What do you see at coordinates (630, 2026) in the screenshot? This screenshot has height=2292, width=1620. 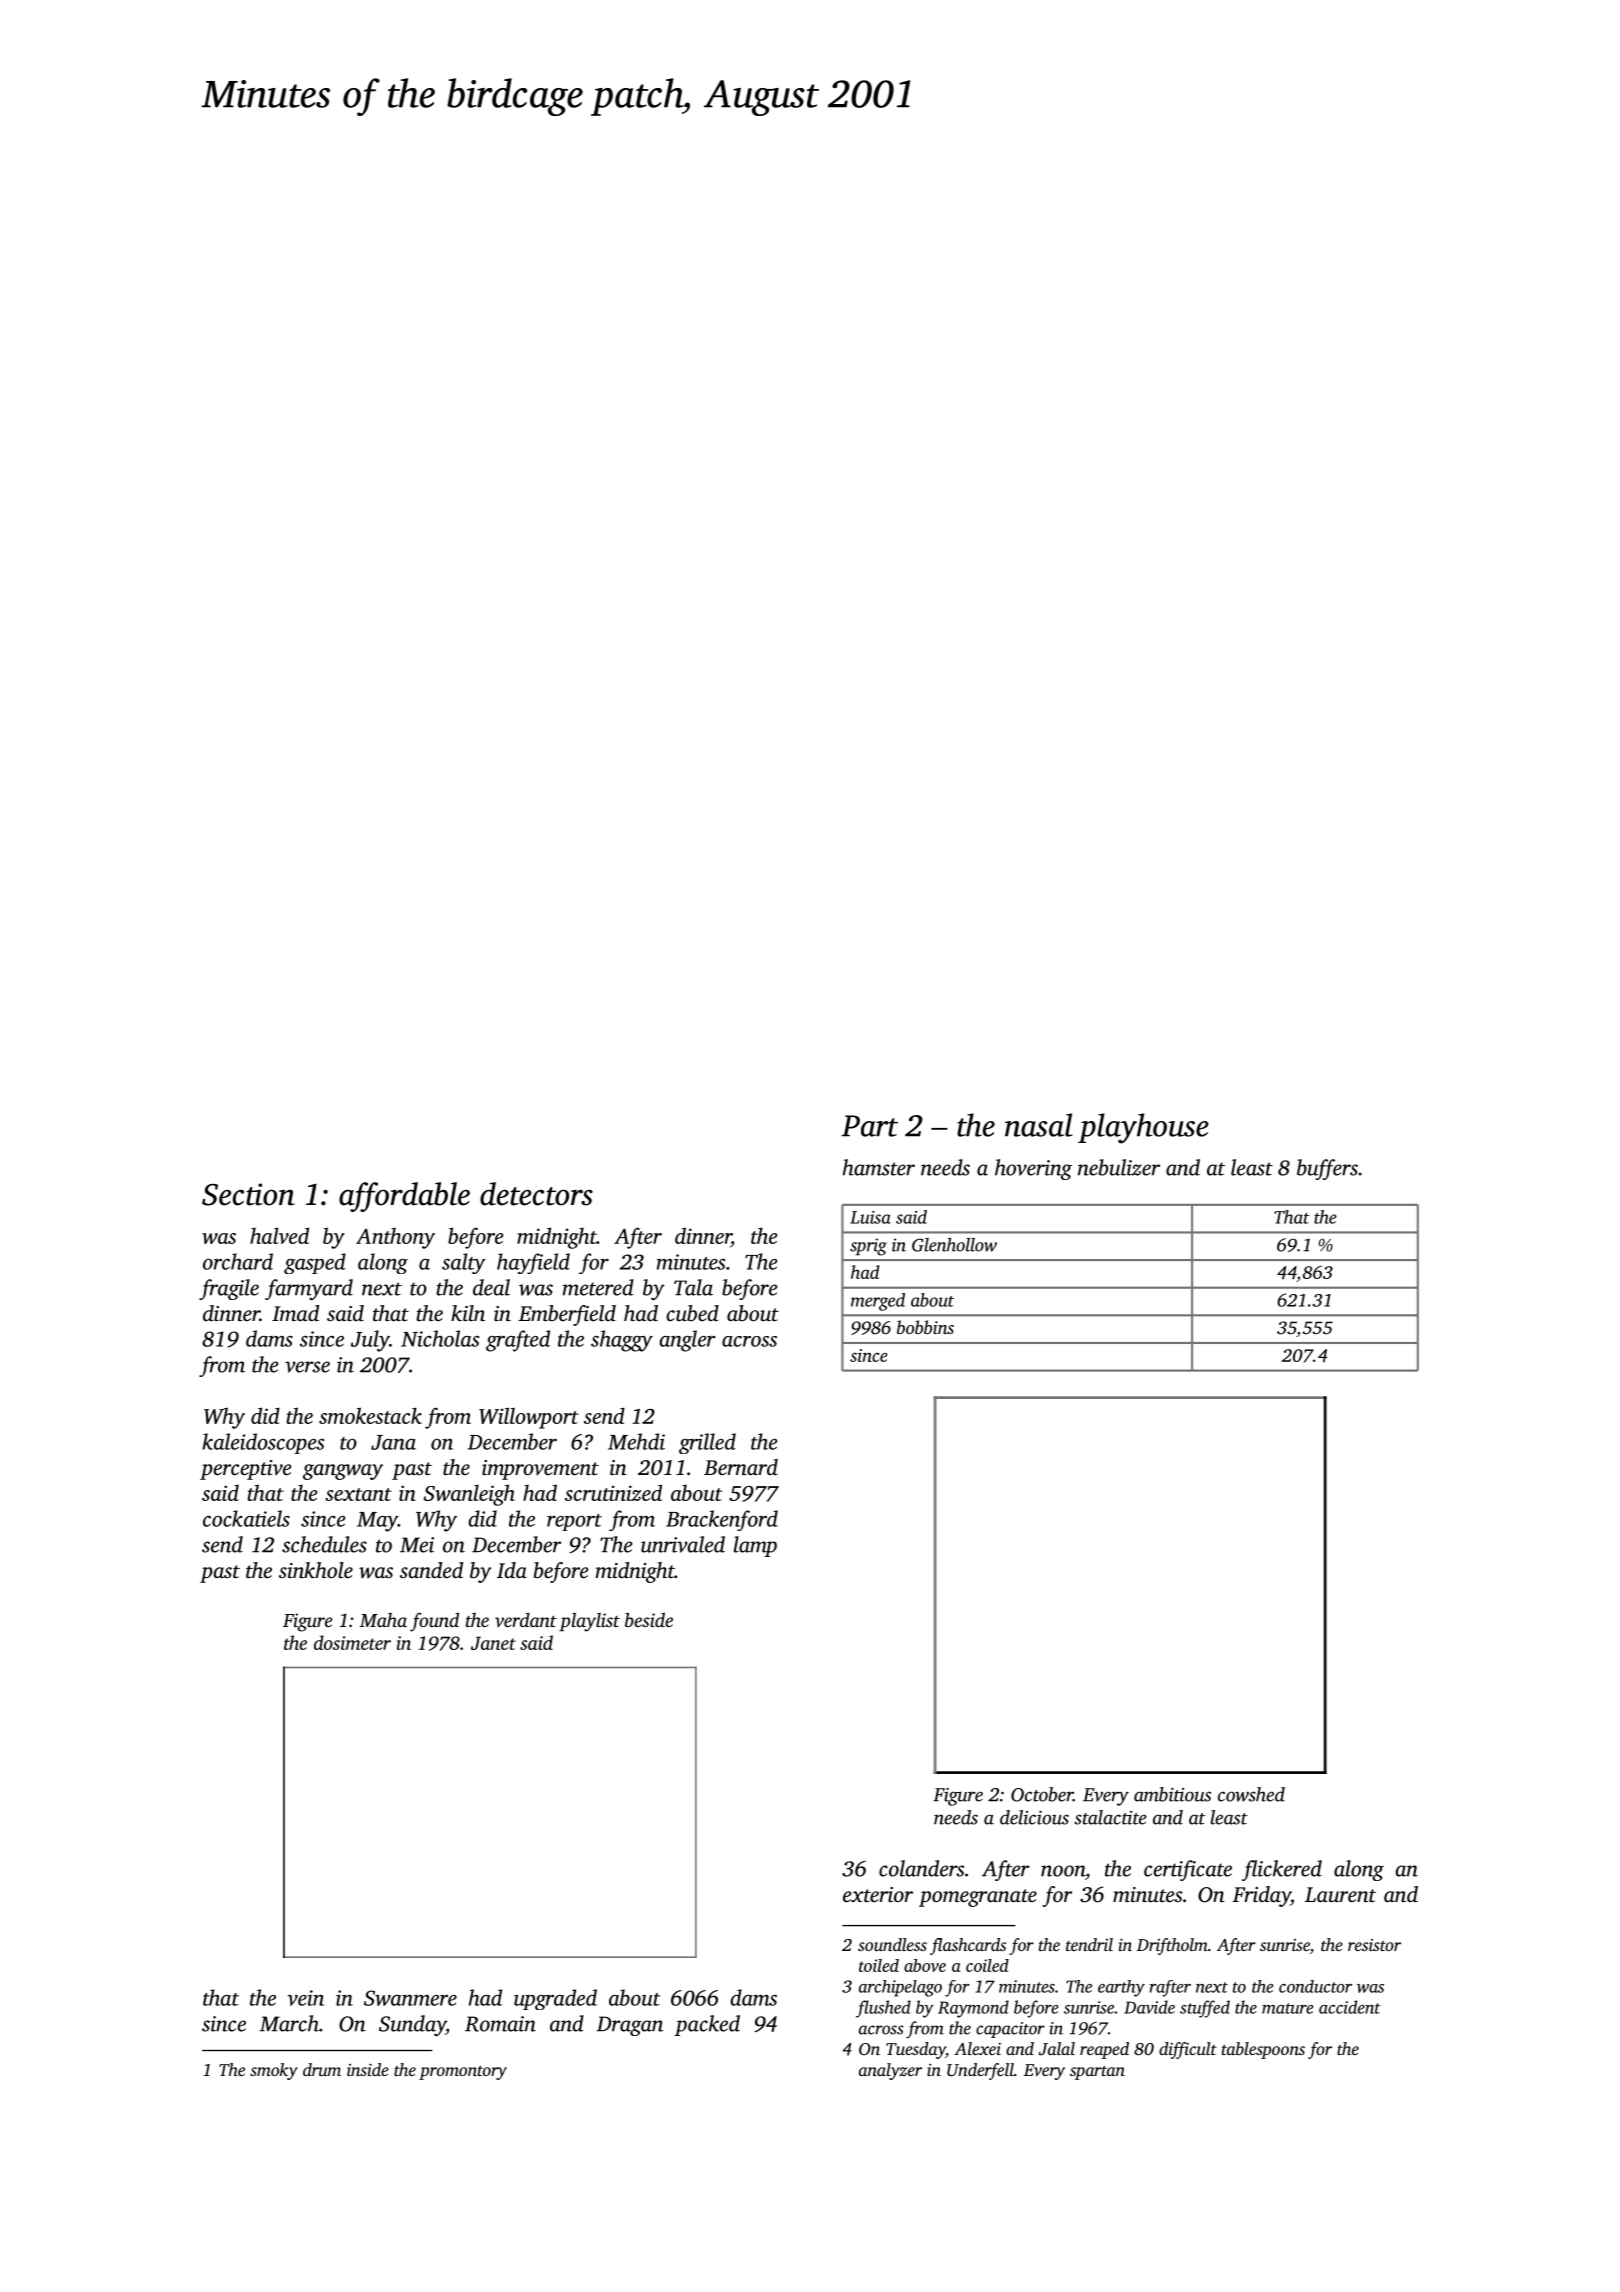 I see `Dragan` at bounding box center [630, 2026].
